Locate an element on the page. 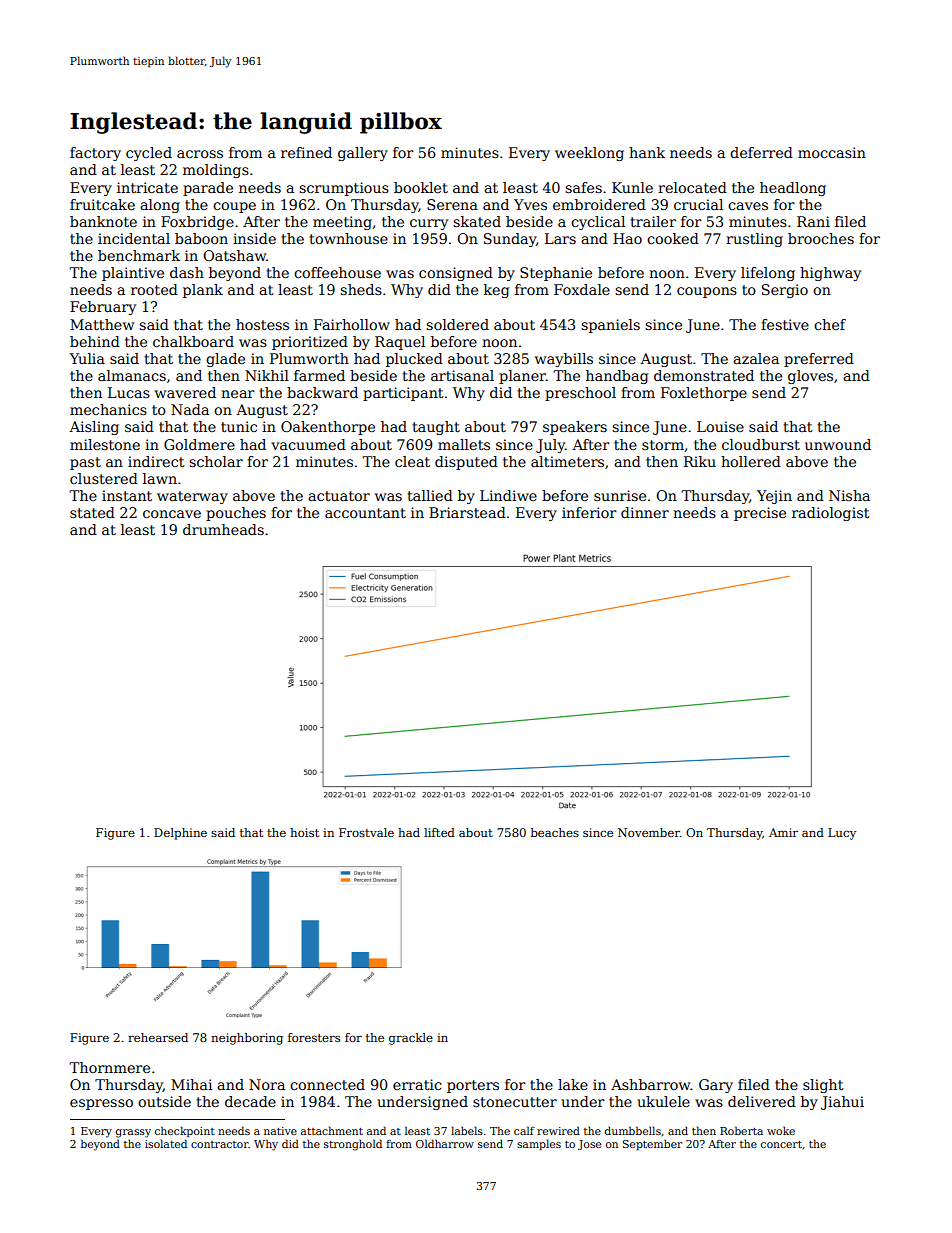 This document has width=952, height=1233. highway is located at coordinates (830, 274).
